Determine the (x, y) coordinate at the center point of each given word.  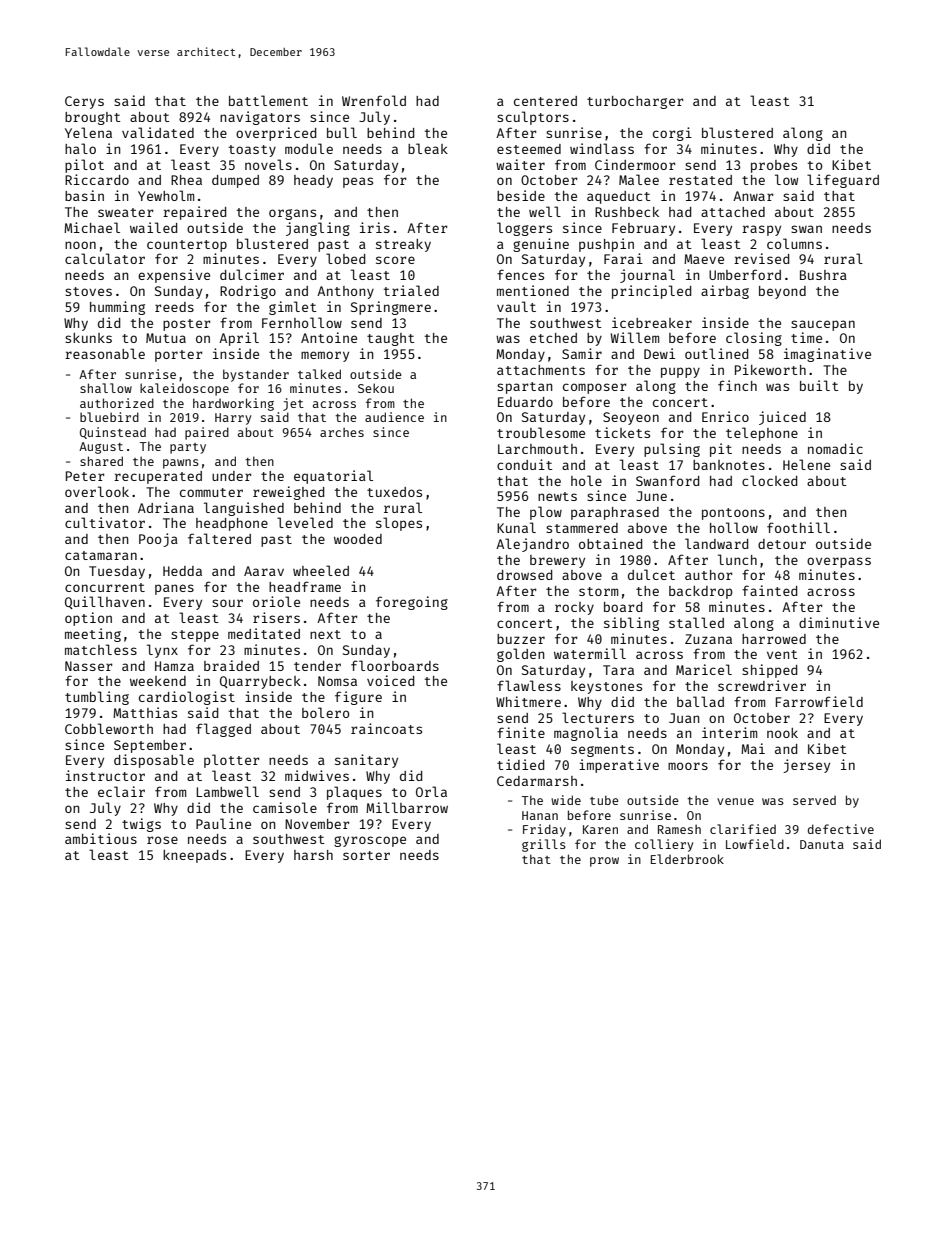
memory (325, 356)
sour (227, 603)
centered (545, 101)
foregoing (412, 603)
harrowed (774, 639)
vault (516, 306)
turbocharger (635, 102)
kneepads (194, 856)
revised (761, 258)
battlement (268, 100)
